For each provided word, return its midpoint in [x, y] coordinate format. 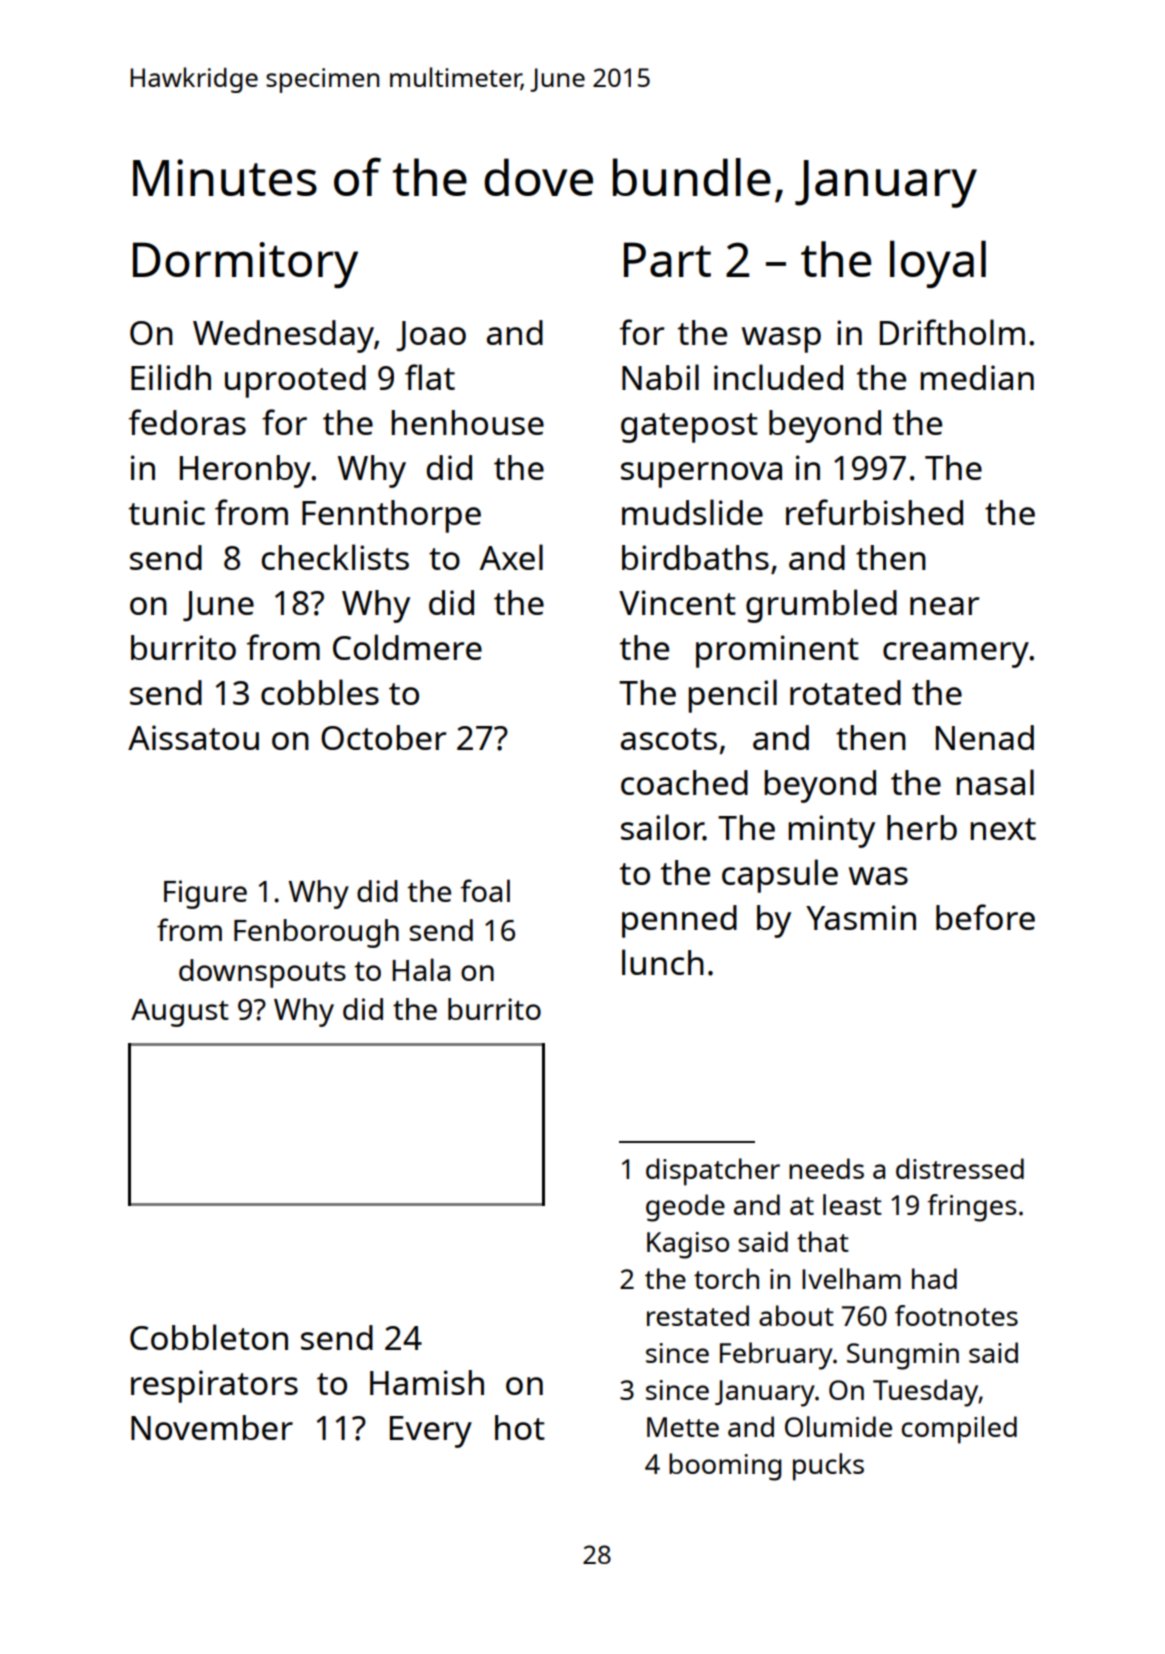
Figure [205, 894]
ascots [669, 739]
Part [667, 259]
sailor [662, 827]
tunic [167, 512]
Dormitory [245, 265]
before [985, 917]
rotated [845, 692]
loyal [938, 264]
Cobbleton [209, 1337]
